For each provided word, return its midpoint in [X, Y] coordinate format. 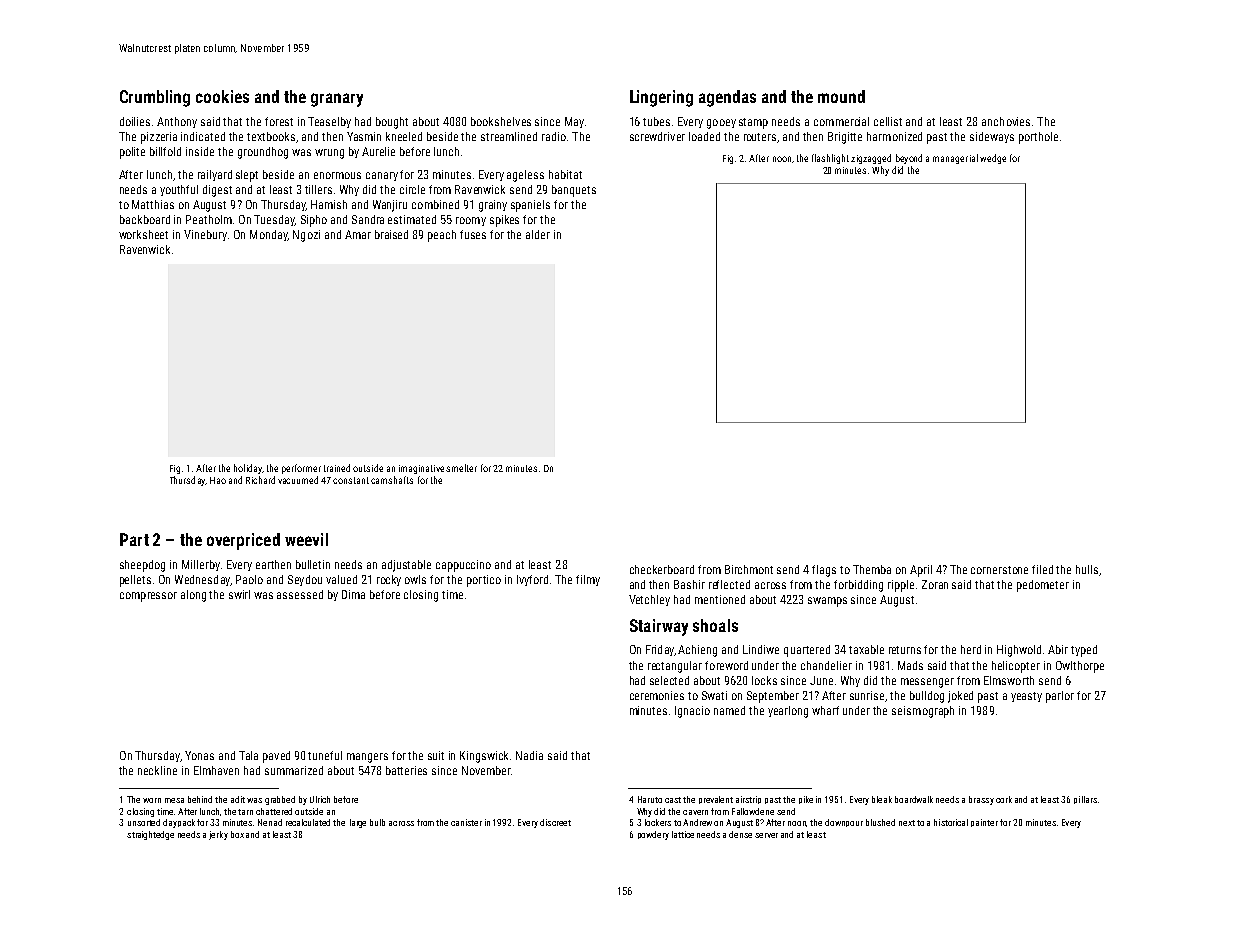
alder [538, 234]
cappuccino [463, 566]
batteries [406, 770]
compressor [148, 597]
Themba [872, 569]
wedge [993, 159]
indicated [203, 136]
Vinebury [205, 235]
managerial [955, 159]
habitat [565, 174]
